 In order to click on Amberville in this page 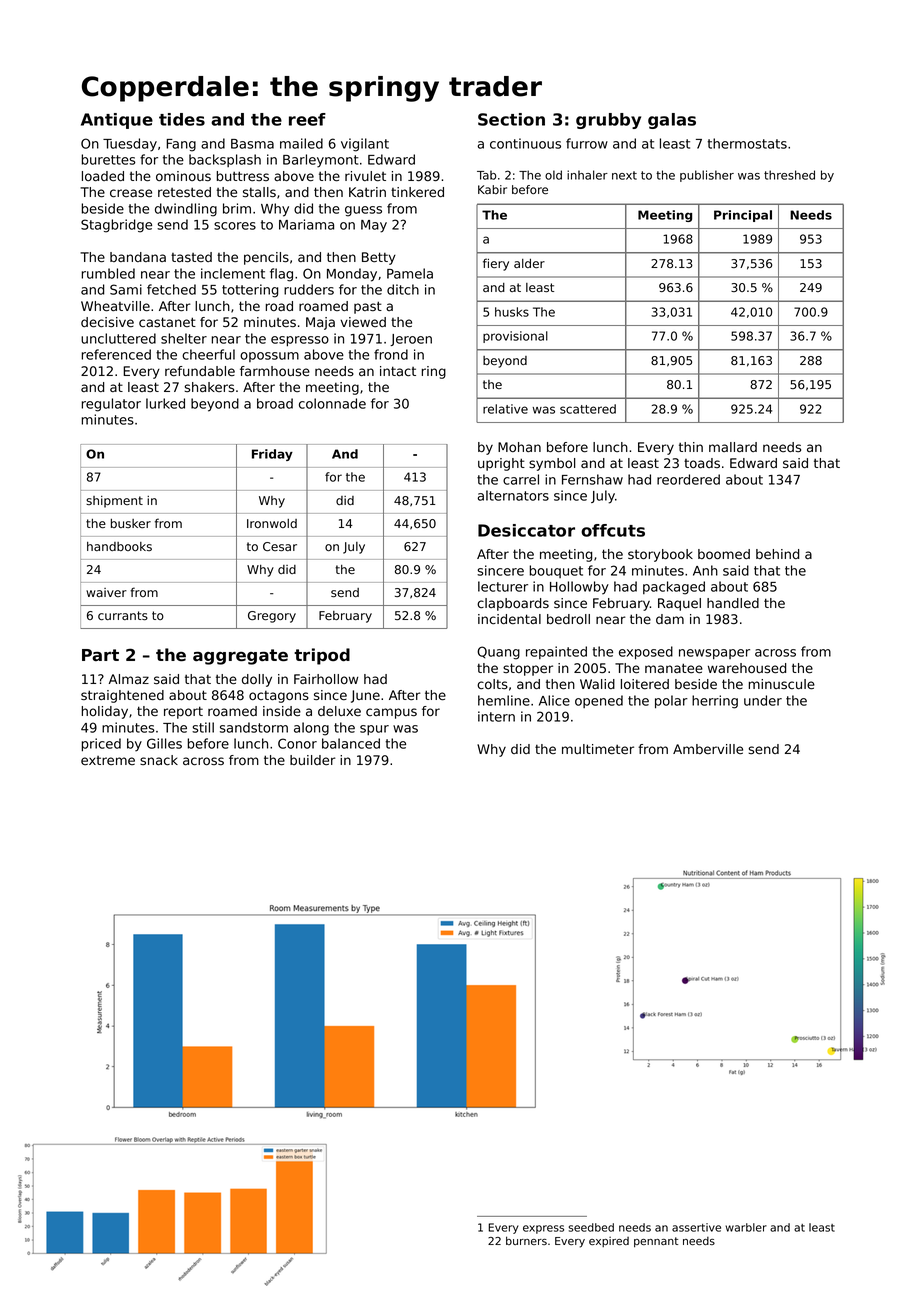, I will do `click(708, 749)`.
